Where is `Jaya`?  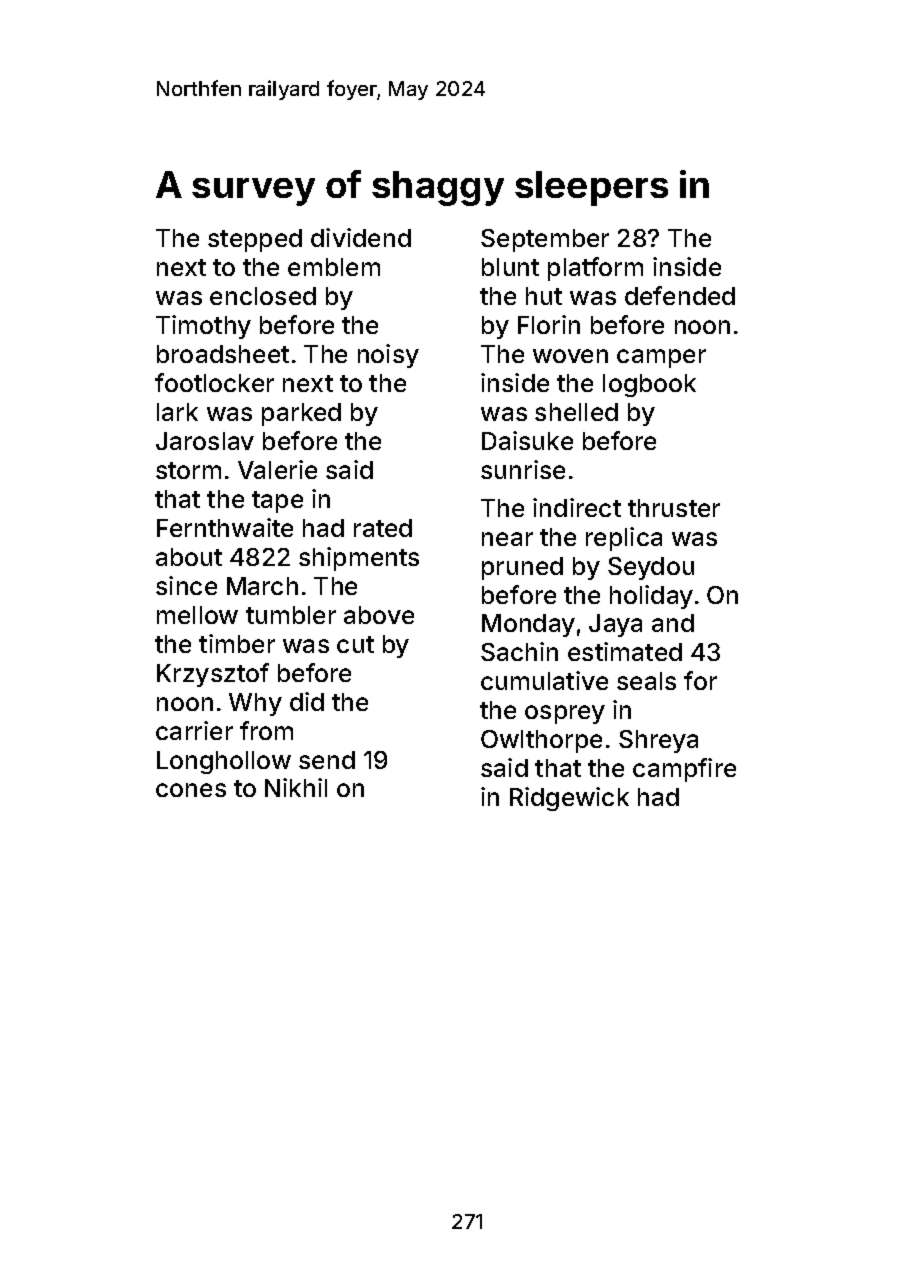
Jaya is located at coordinates (615, 625).
